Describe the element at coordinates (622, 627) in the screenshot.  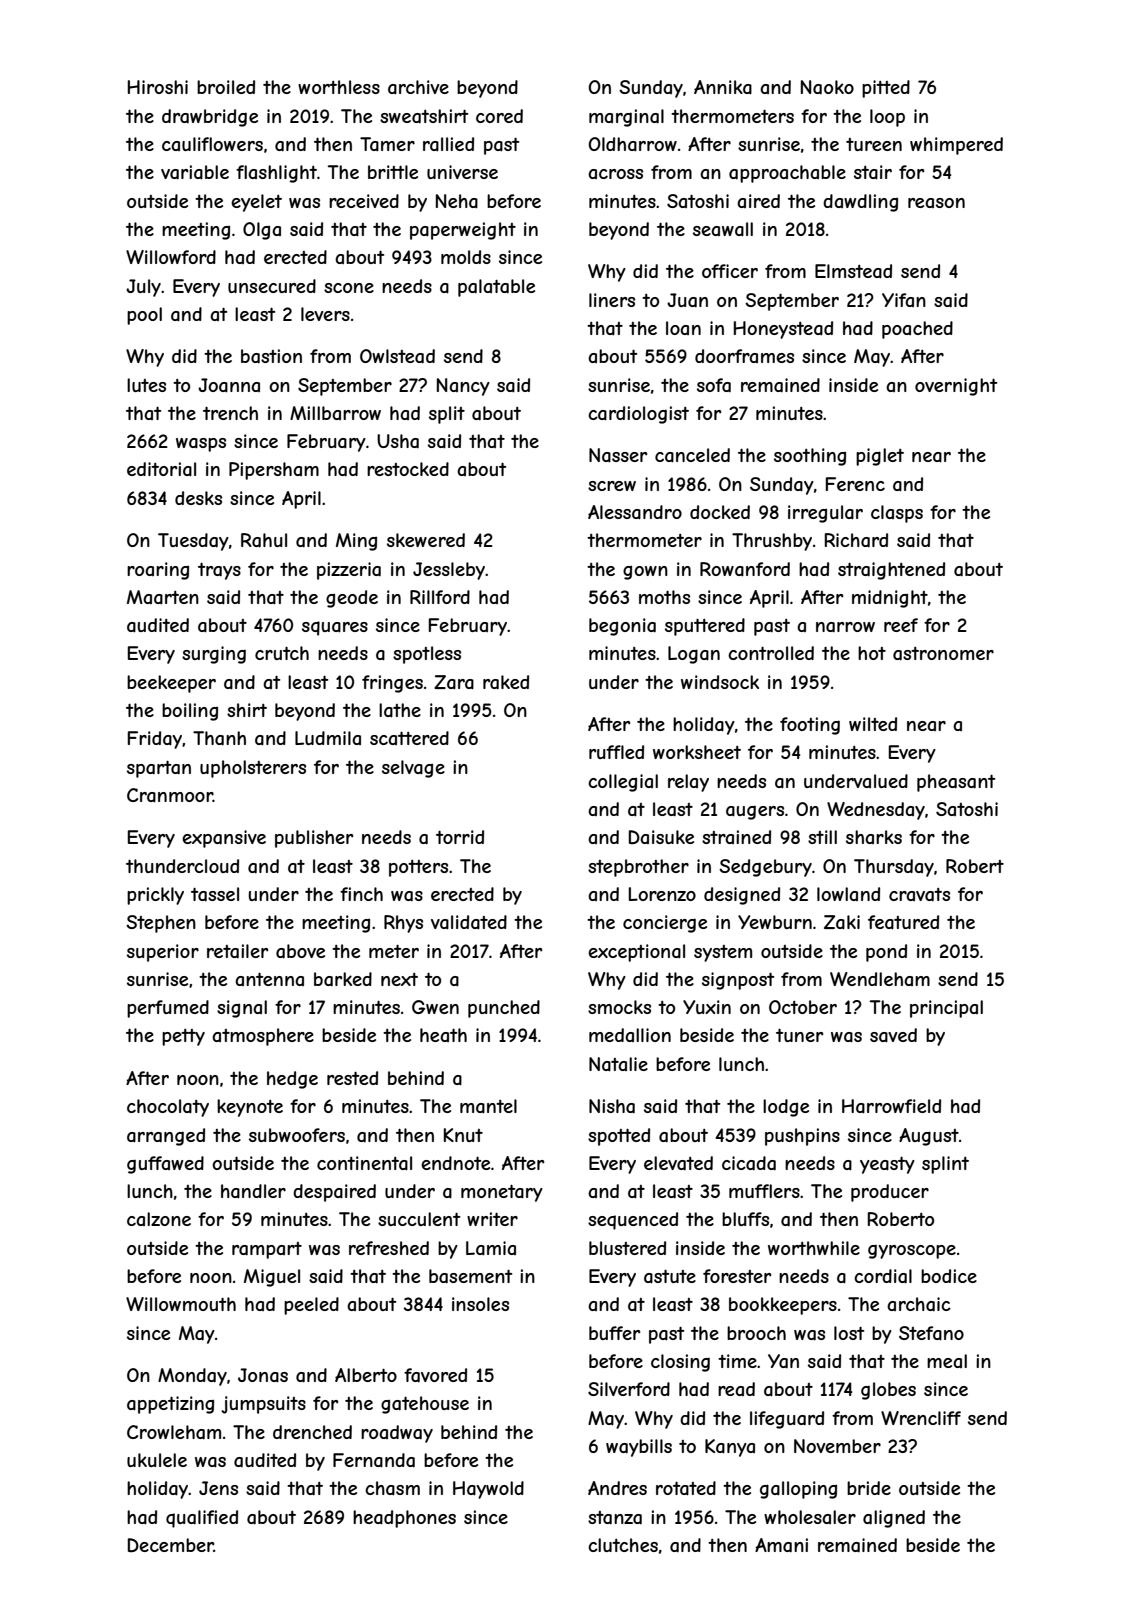
I see `begonia` at that location.
